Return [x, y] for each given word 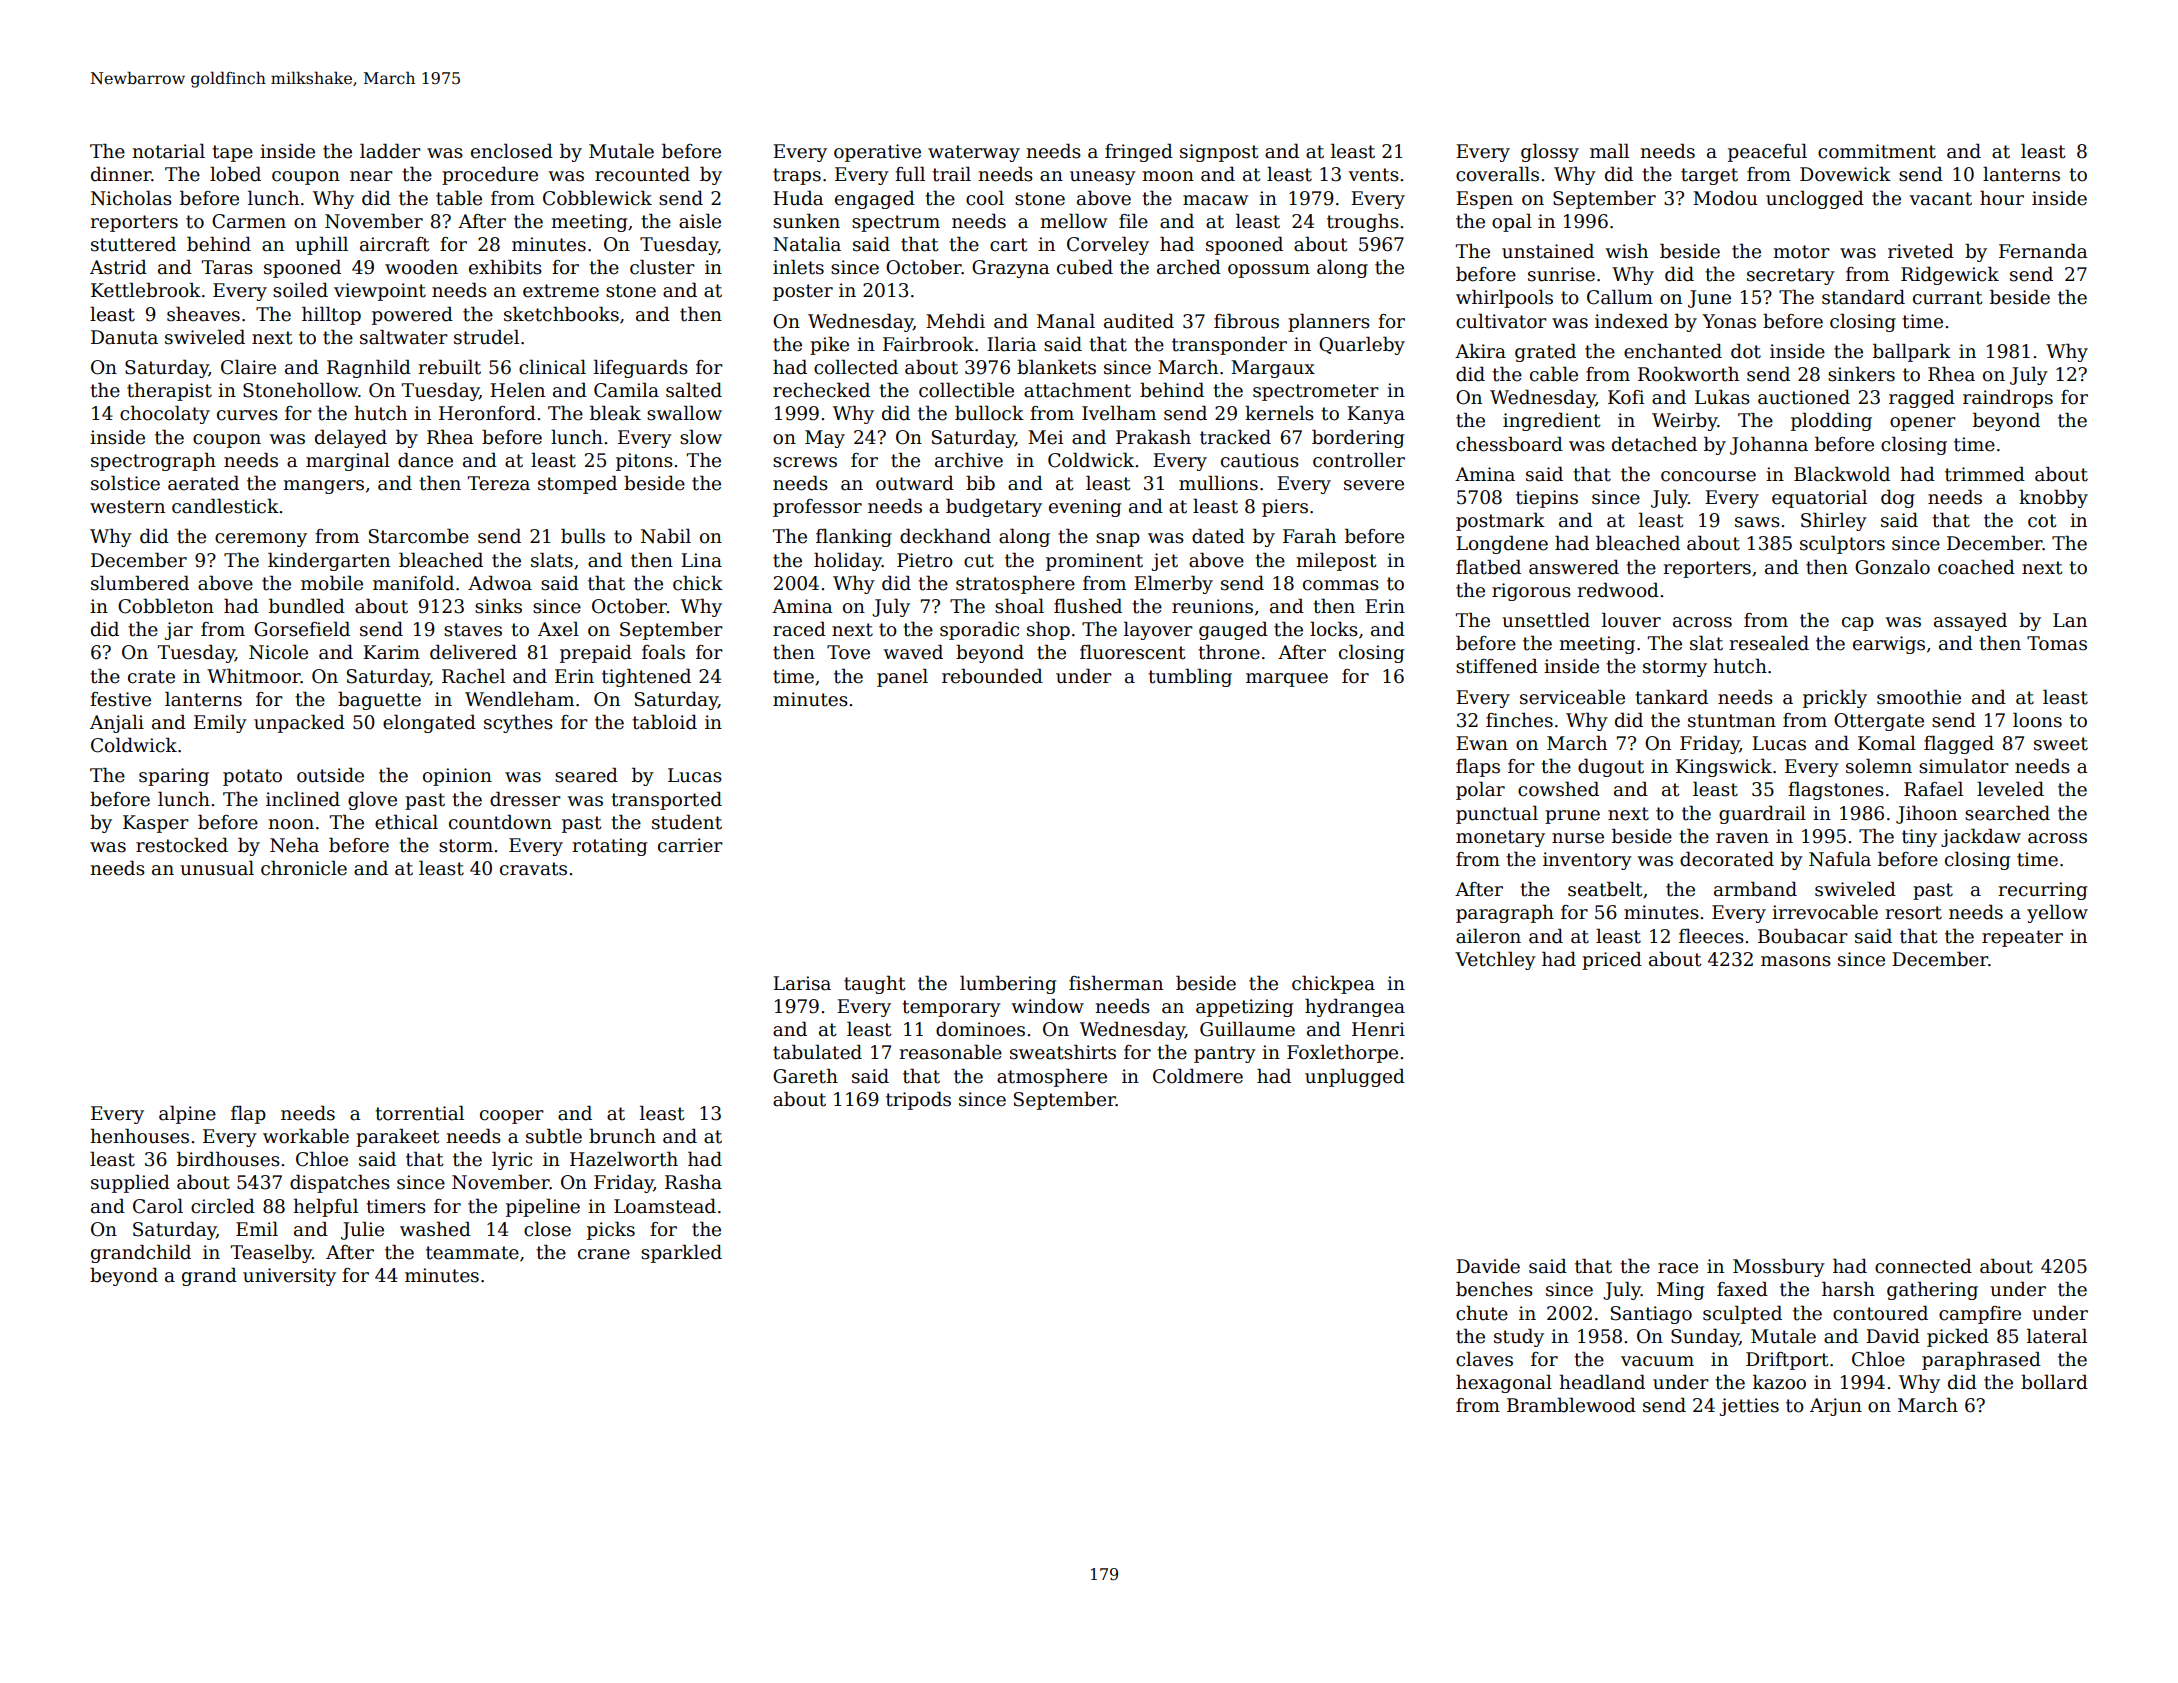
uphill [321, 245]
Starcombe [419, 536]
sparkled [681, 1253]
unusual [217, 868]
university [289, 1277]
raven [1742, 838]
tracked [1235, 437]
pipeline [543, 1207]
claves [1484, 1359]
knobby [2053, 498]
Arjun [1836, 1407]
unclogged [1815, 199]
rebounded [992, 676]
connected [1923, 1266]
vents [1374, 175]
